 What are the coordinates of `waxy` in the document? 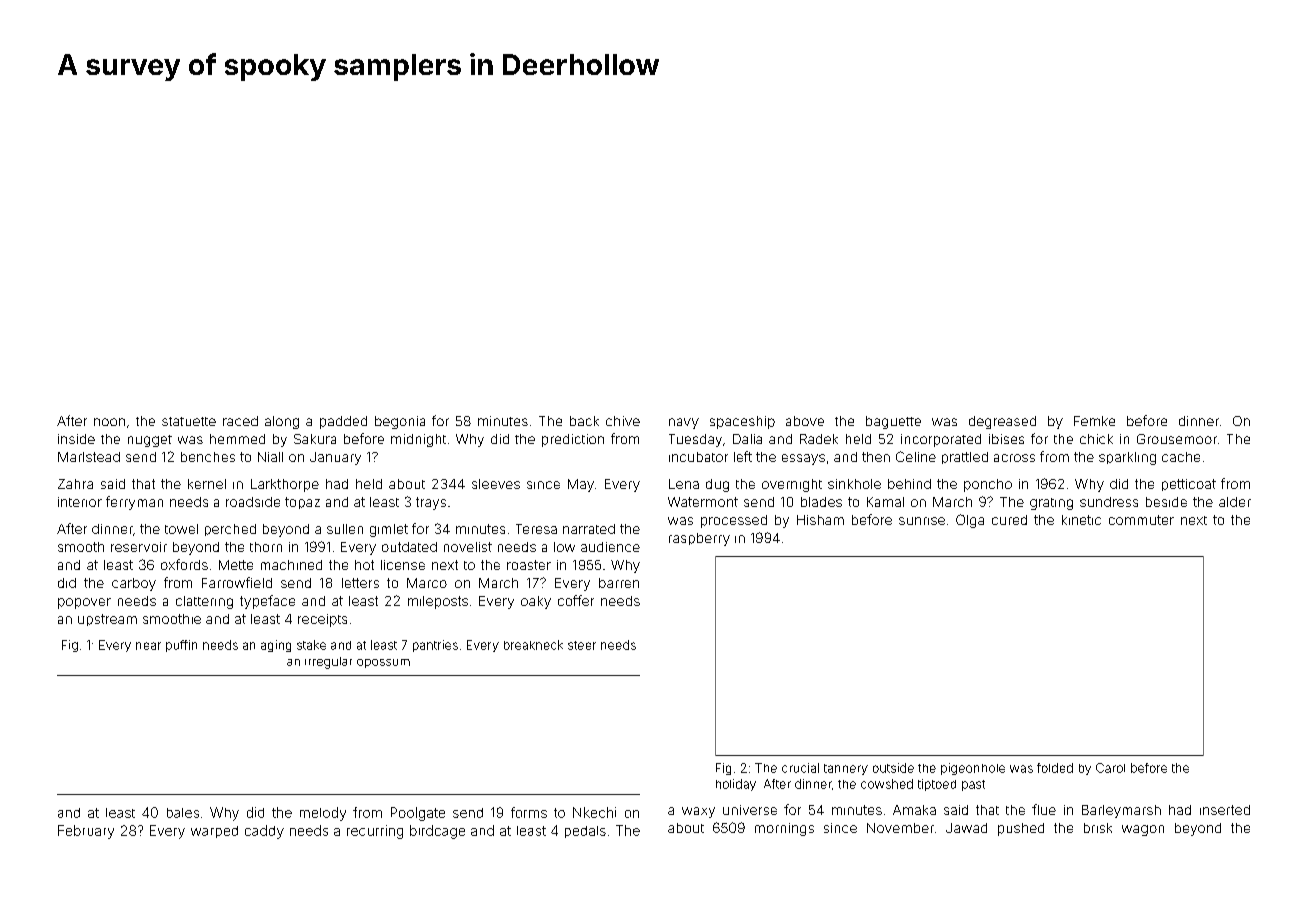 It's located at (698, 812).
